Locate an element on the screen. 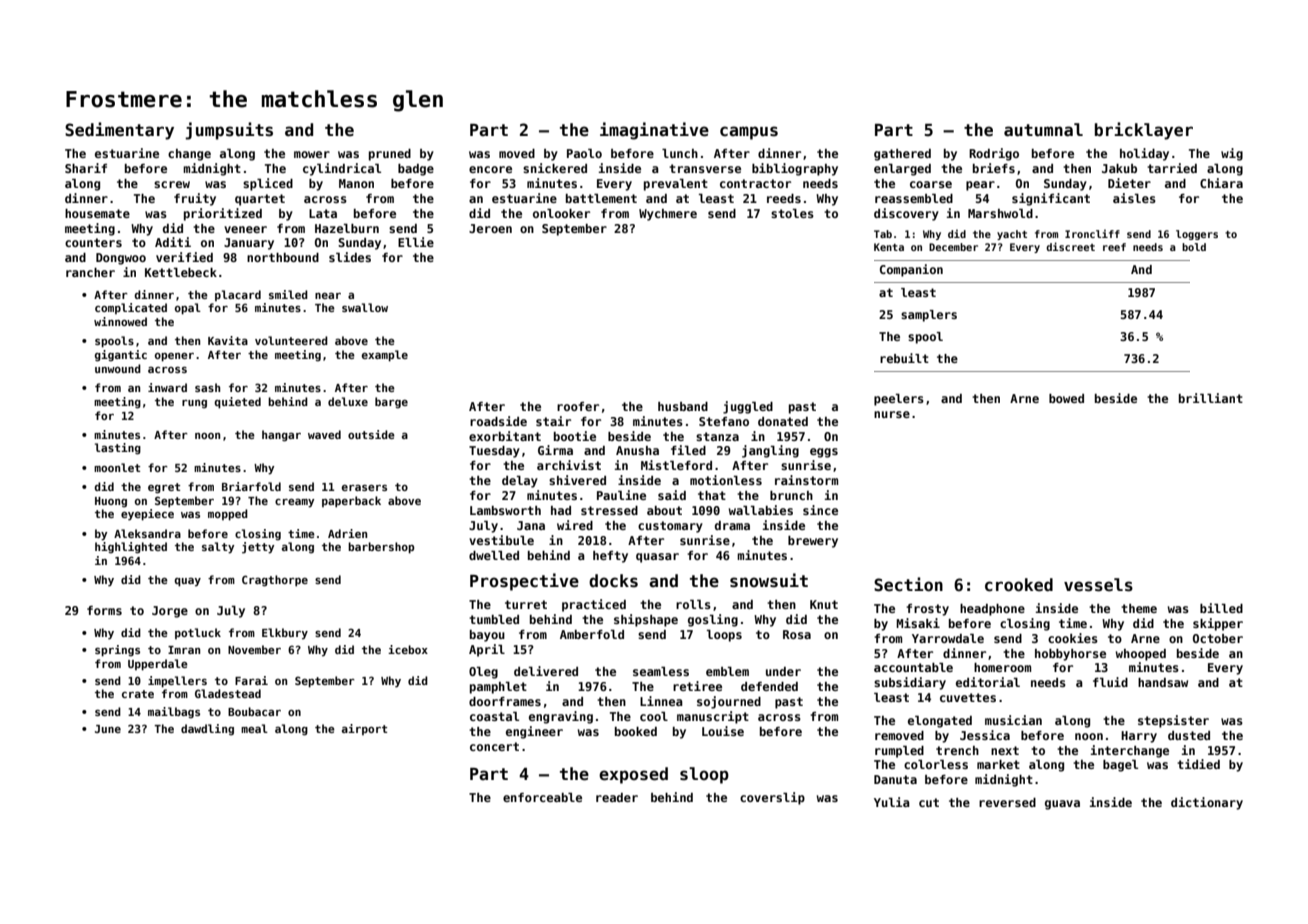 The height and width of the screenshot is (924, 1308). cut is located at coordinates (929, 802).
